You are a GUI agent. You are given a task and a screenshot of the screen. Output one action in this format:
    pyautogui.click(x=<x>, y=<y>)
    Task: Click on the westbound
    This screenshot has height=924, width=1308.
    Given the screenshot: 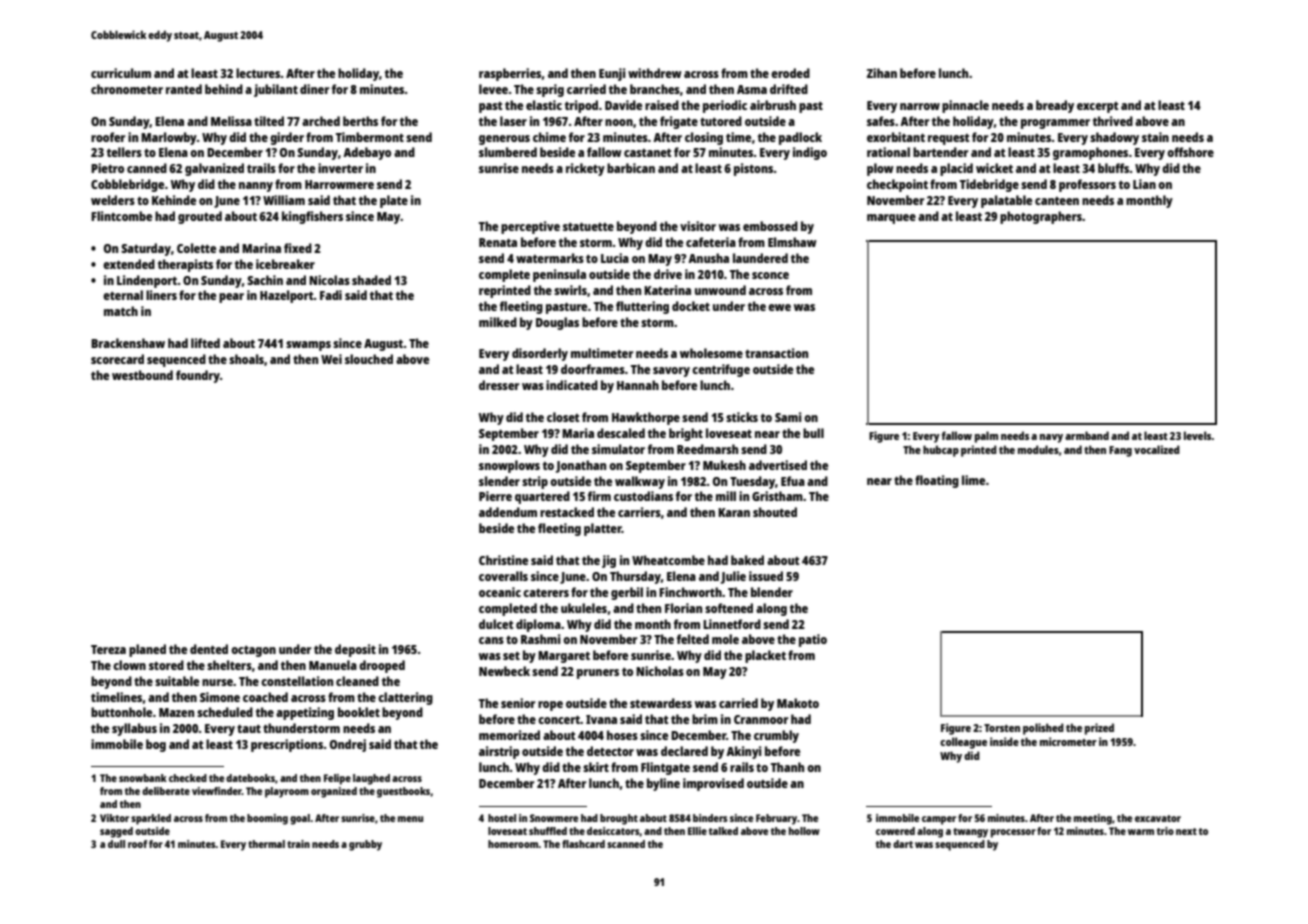 What is the action you would take?
    pyautogui.click(x=142, y=375)
